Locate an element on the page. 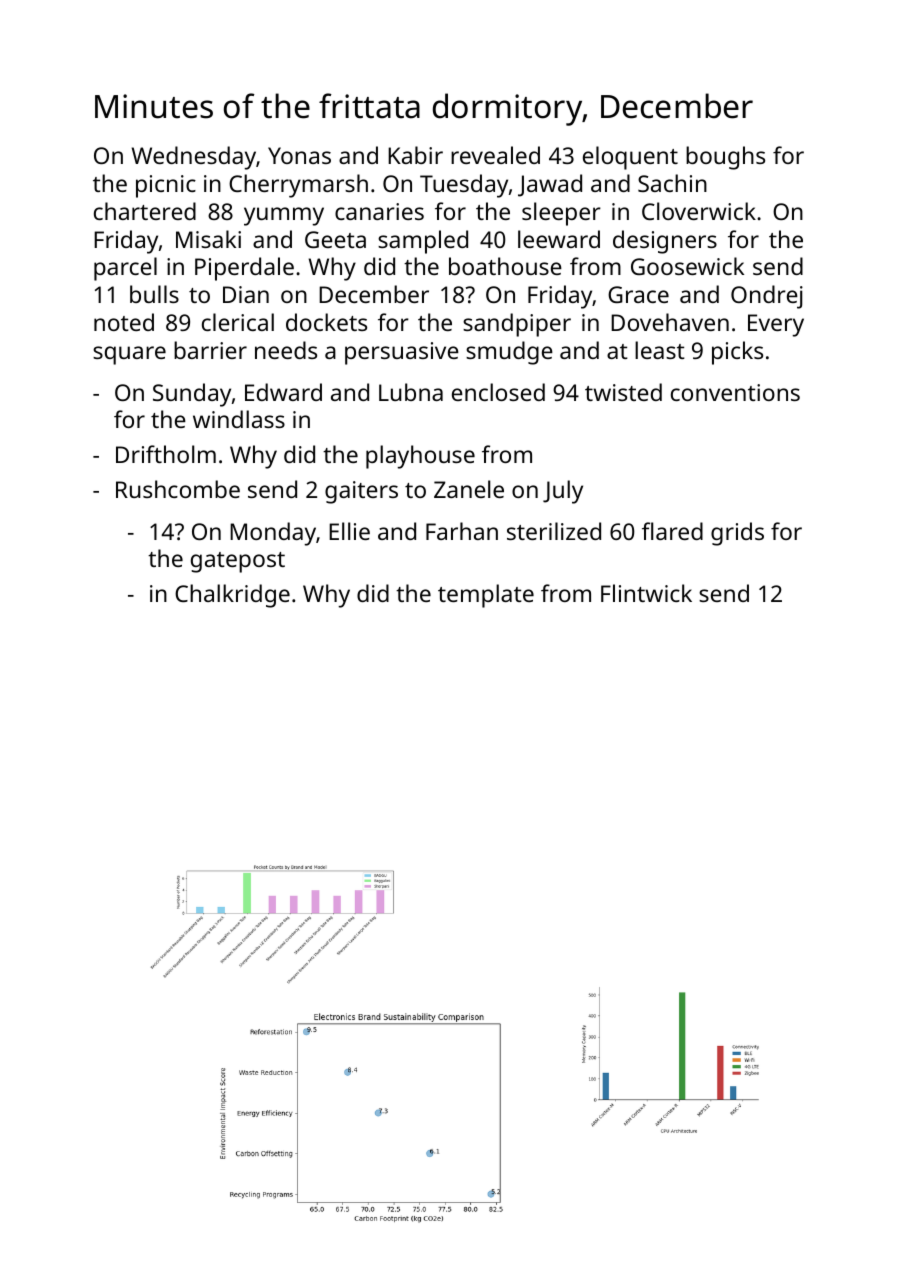 The width and height of the image is (897, 1273). Ellie is located at coordinates (349, 531).
